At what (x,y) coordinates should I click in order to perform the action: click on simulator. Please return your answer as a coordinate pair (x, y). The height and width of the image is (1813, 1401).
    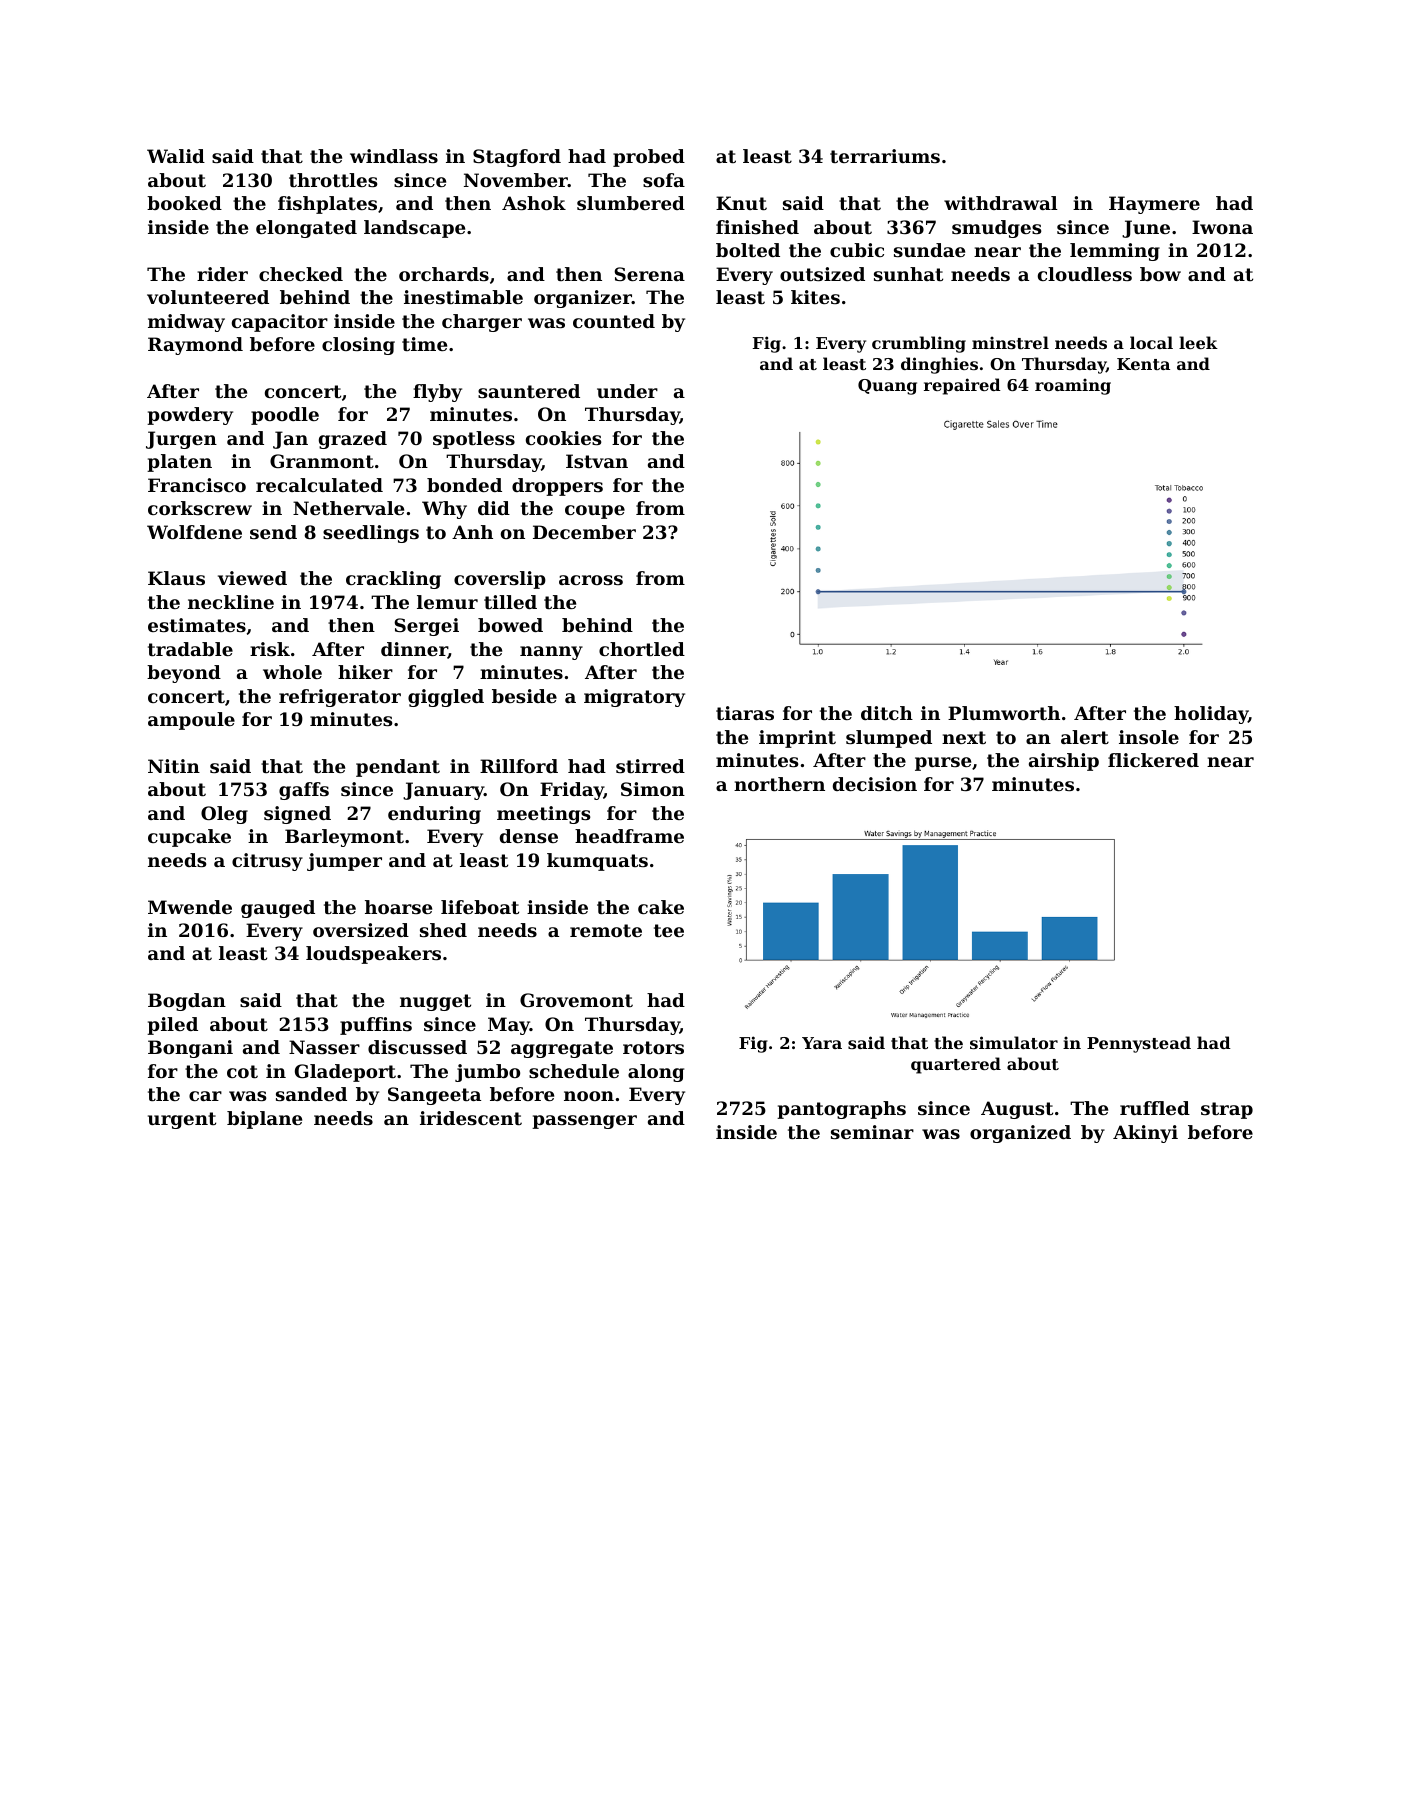
    Looking at the image, I should click on (1014, 1042).
